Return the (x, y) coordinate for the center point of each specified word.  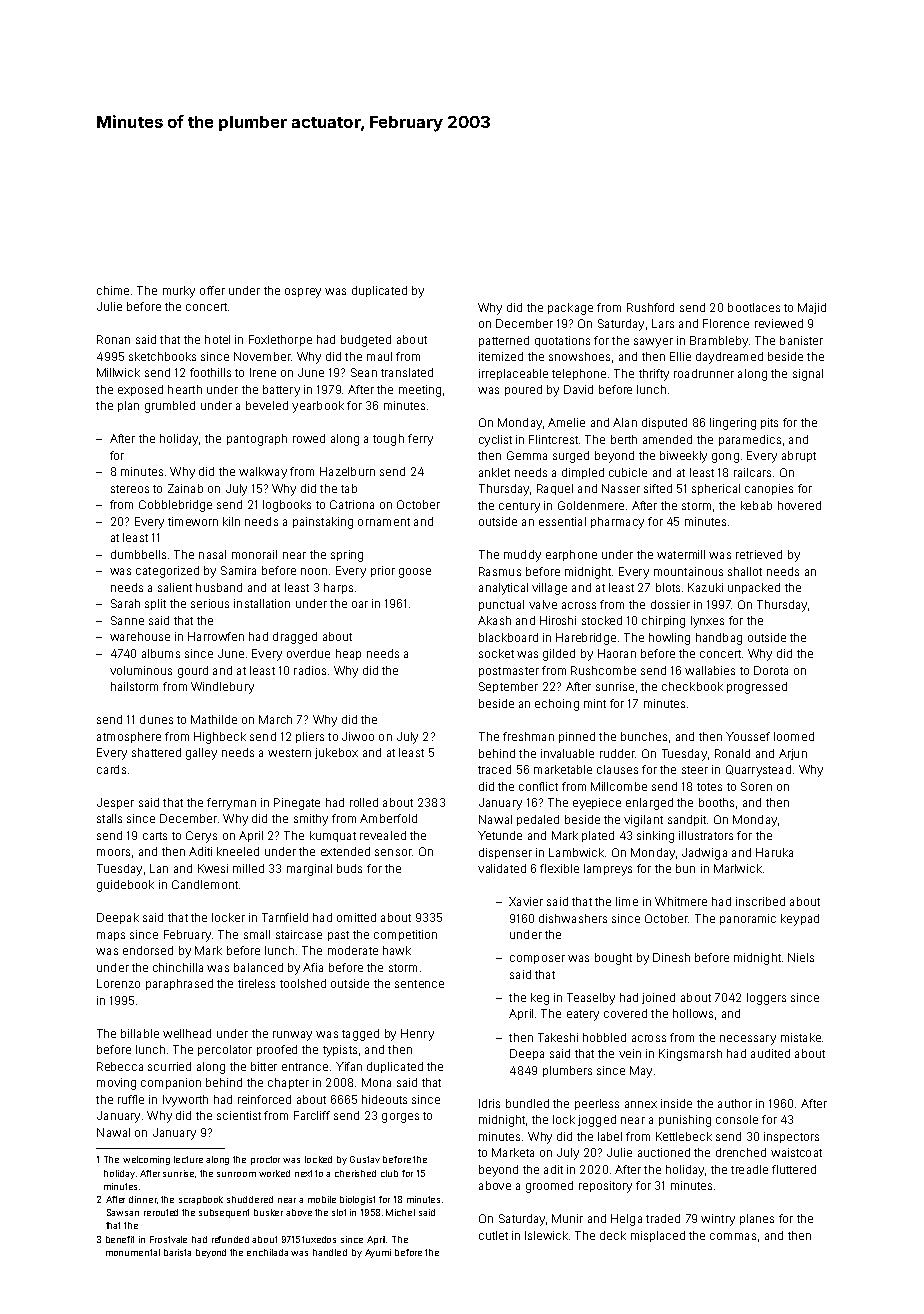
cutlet (493, 1235)
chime (113, 290)
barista (177, 1252)
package (570, 309)
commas (733, 1236)
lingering (733, 424)
